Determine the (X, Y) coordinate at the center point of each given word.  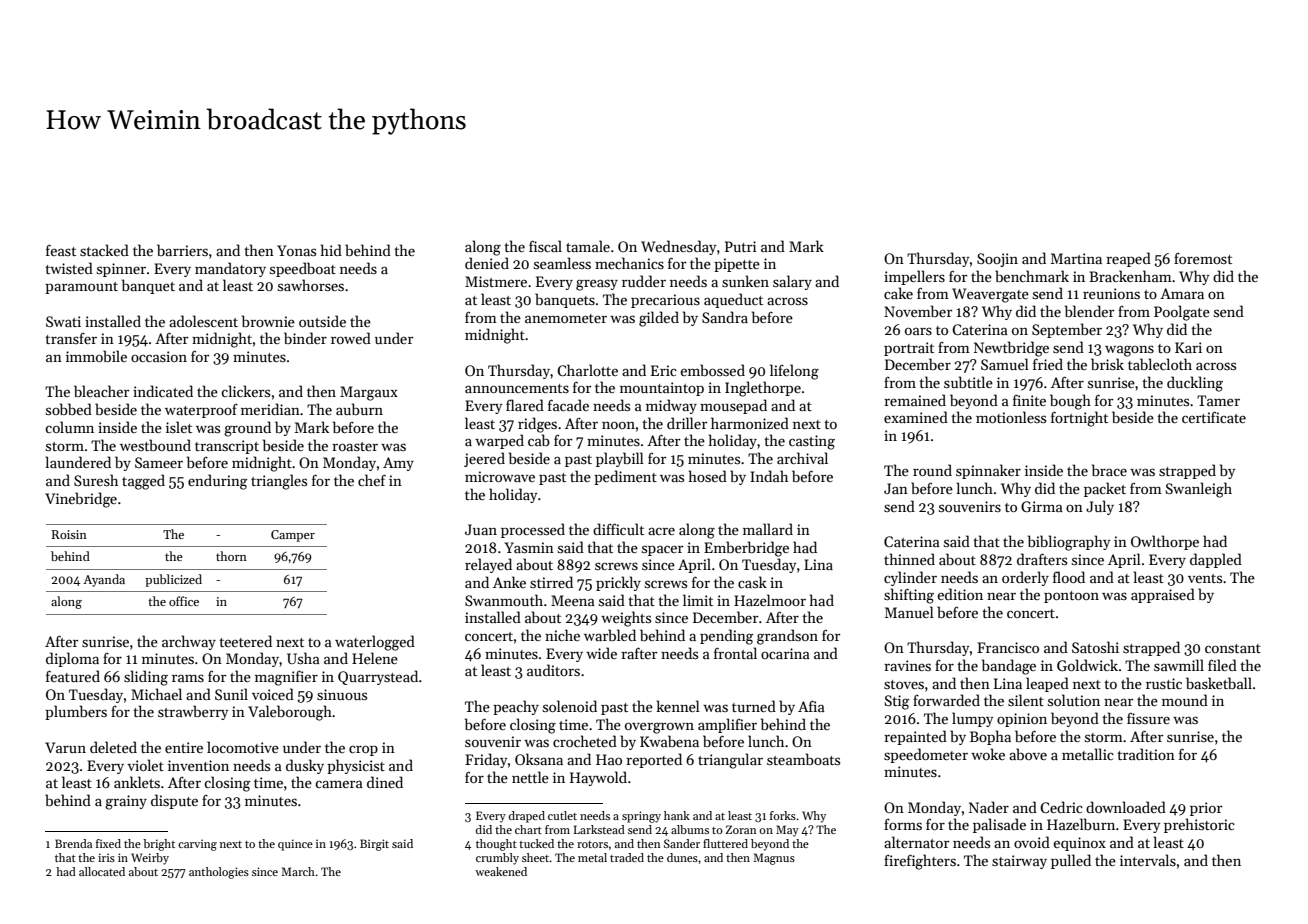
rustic (1164, 683)
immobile (96, 356)
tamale (588, 246)
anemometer (566, 318)
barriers (182, 250)
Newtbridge (1011, 349)
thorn (231, 556)
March (298, 871)
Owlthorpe (1165, 542)
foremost (1203, 258)
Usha (303, 658)
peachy (516, 707)
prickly (618, 583)
